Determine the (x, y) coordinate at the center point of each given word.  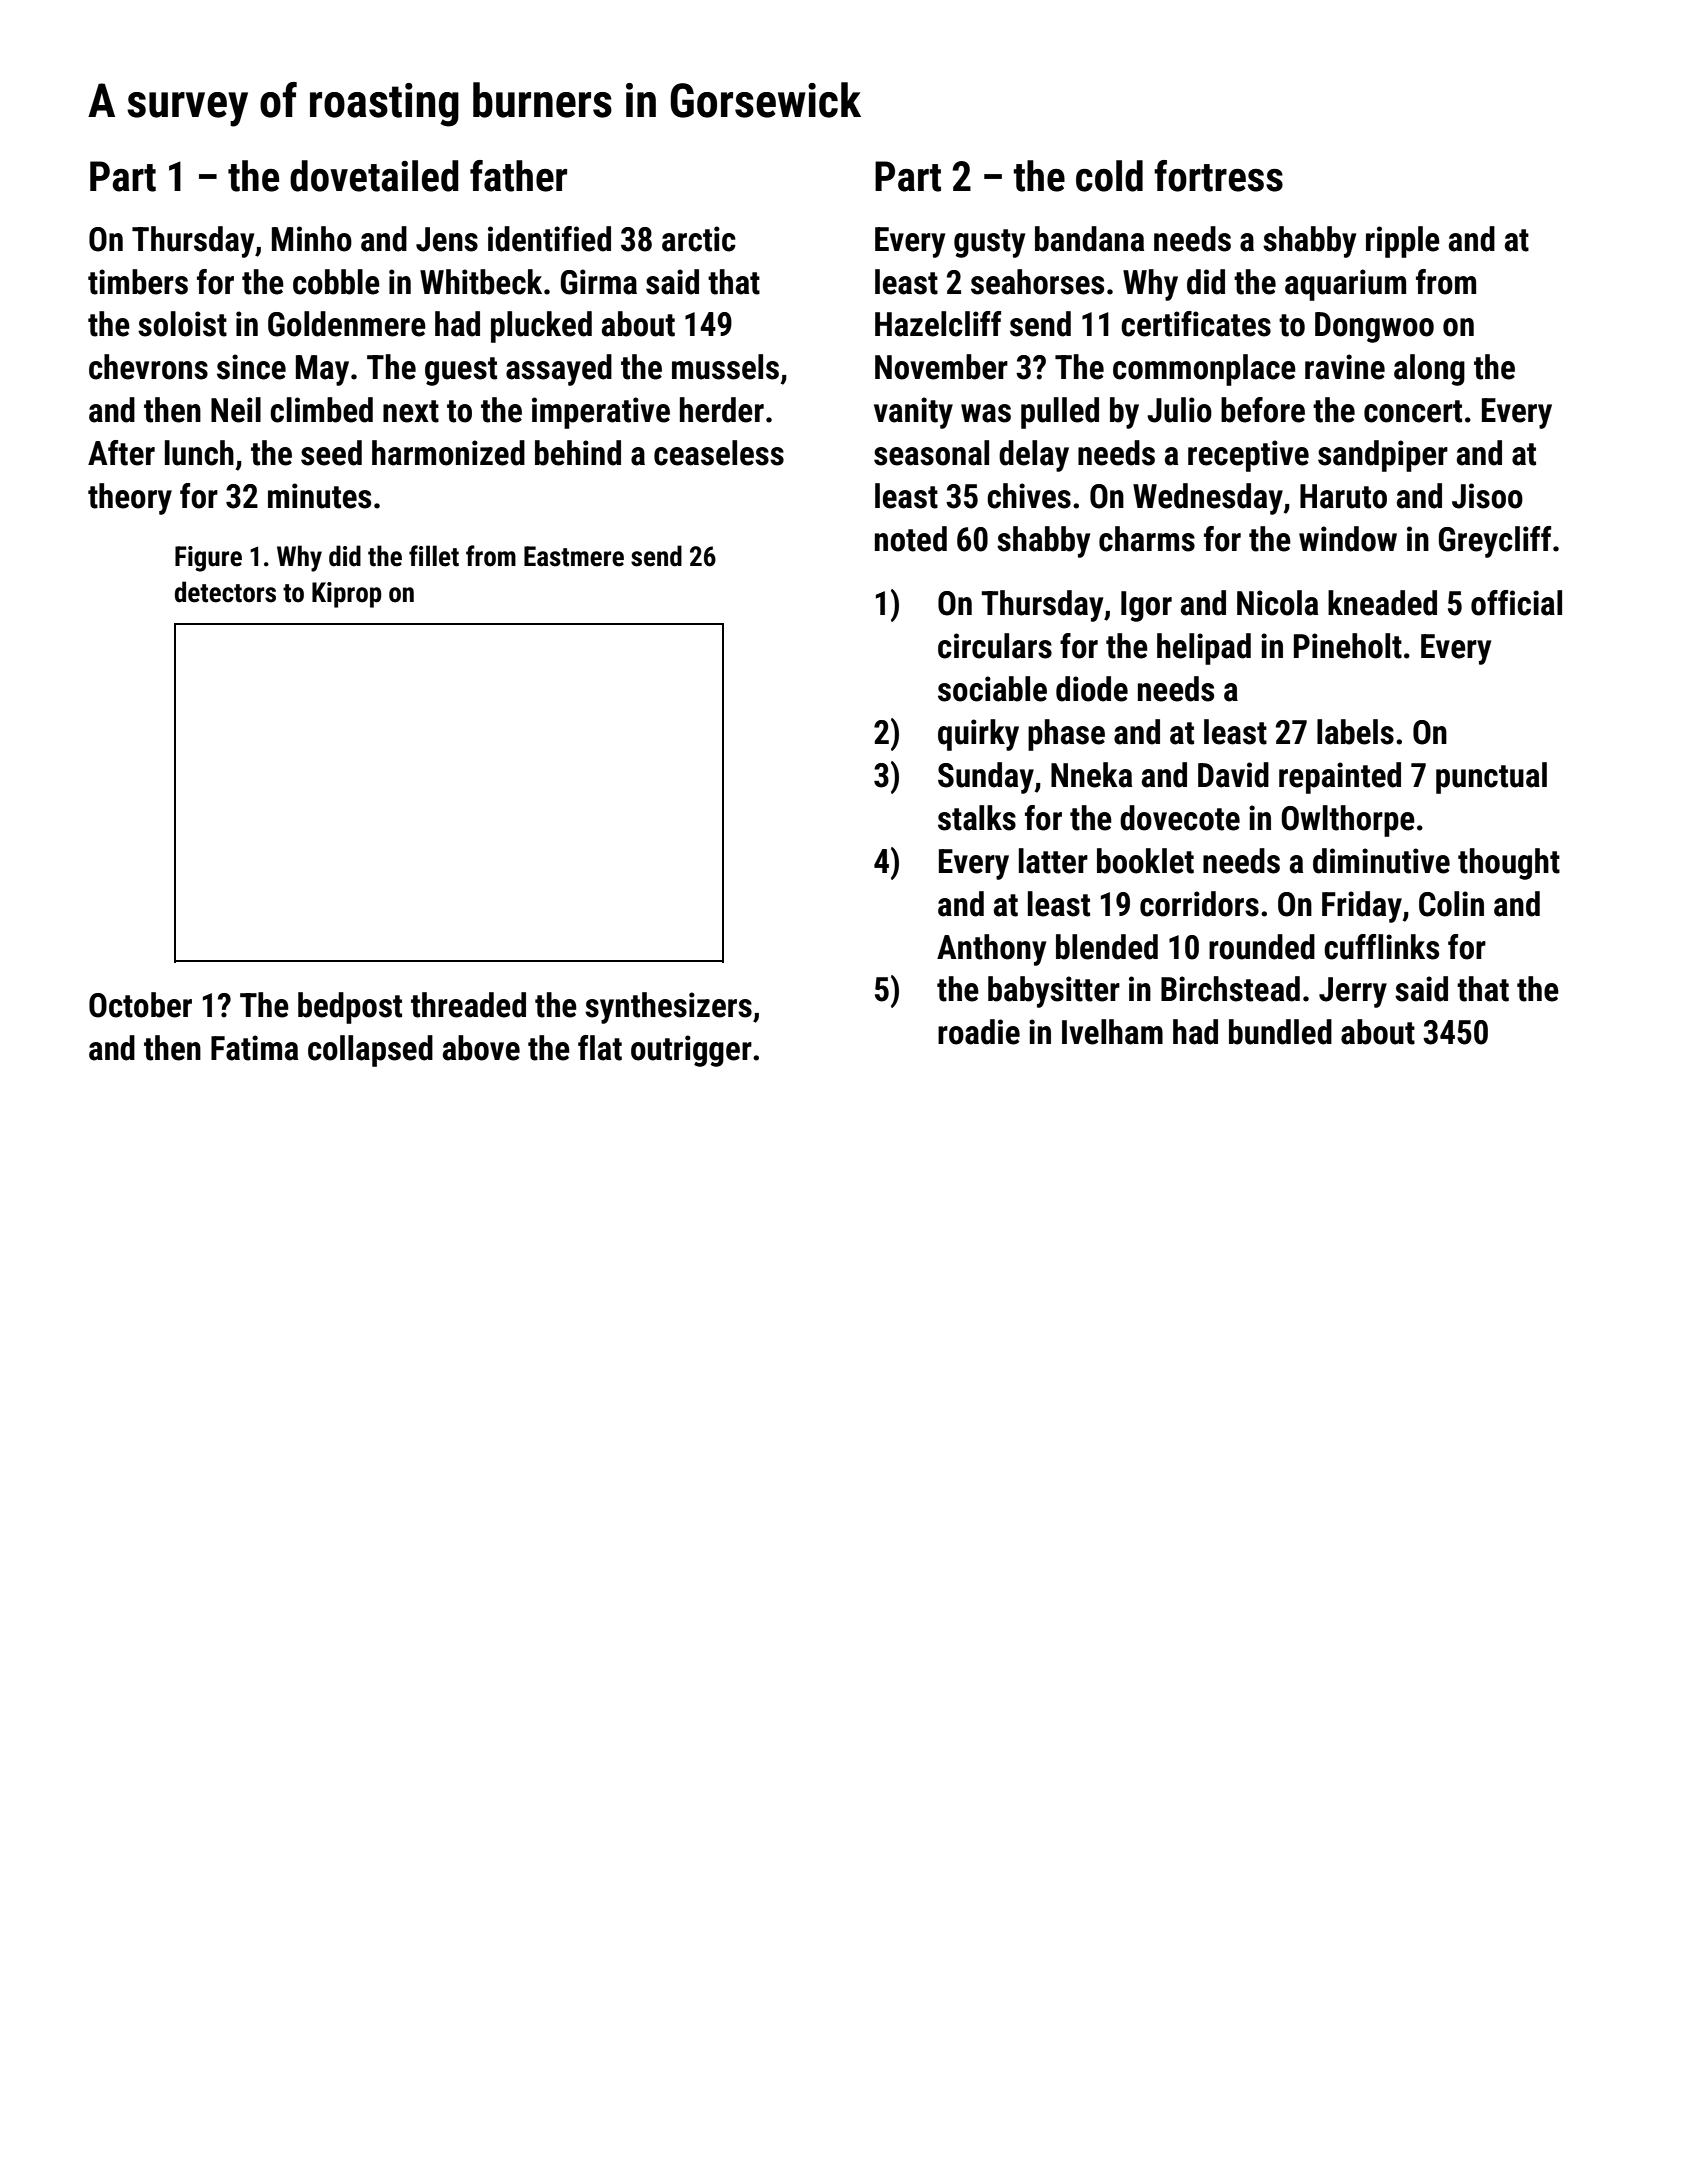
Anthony (991, 950)
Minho (312, 239)
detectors (225, 592)
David (1233, 775)
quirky (978, 735)
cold (1109, 176)
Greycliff (1495, 542)
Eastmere (574, 556)
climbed (321, 410)
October (140, 1005)
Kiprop (347, 595)
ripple (1403, 242)
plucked (541, 327)
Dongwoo (1374, 327)
